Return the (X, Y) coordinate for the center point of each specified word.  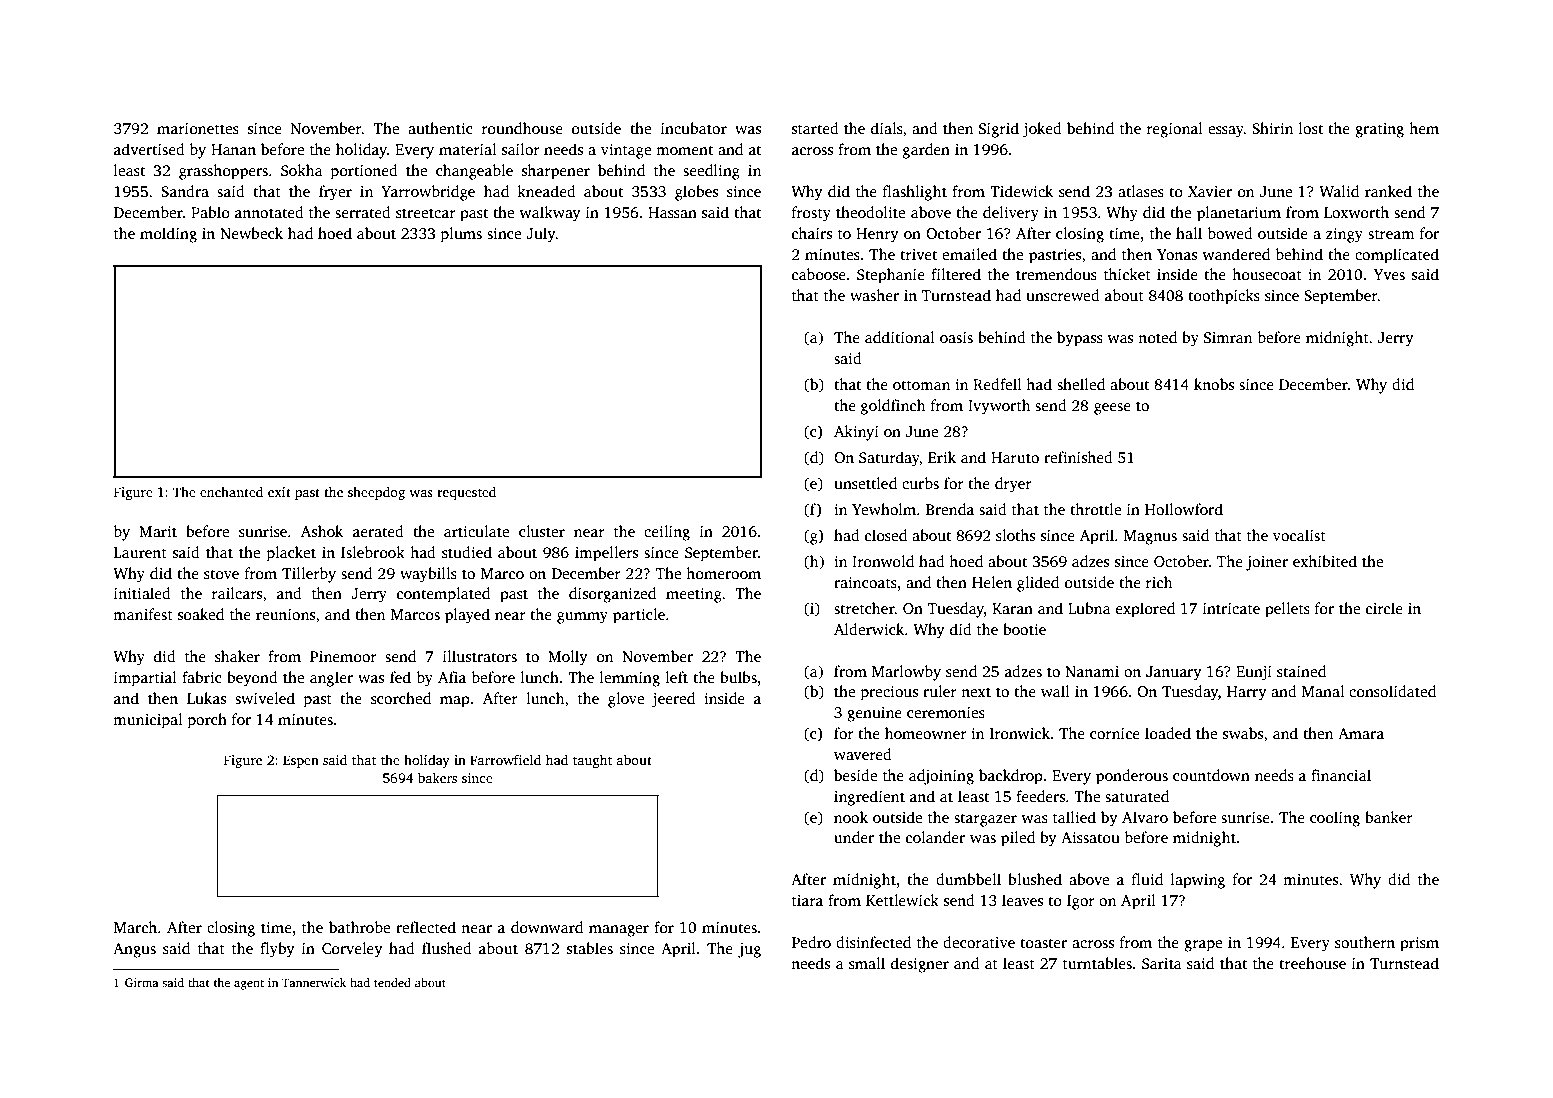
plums (461, 235)
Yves (1389, 275)
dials (887, 128)
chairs (812, 233)
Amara (1361, 733)
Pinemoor (343, 656)
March (135, 927)
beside (855, 775)
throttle (1095, 509)
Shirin (1272, 128)
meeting (694, 595)
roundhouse (522, 128)
